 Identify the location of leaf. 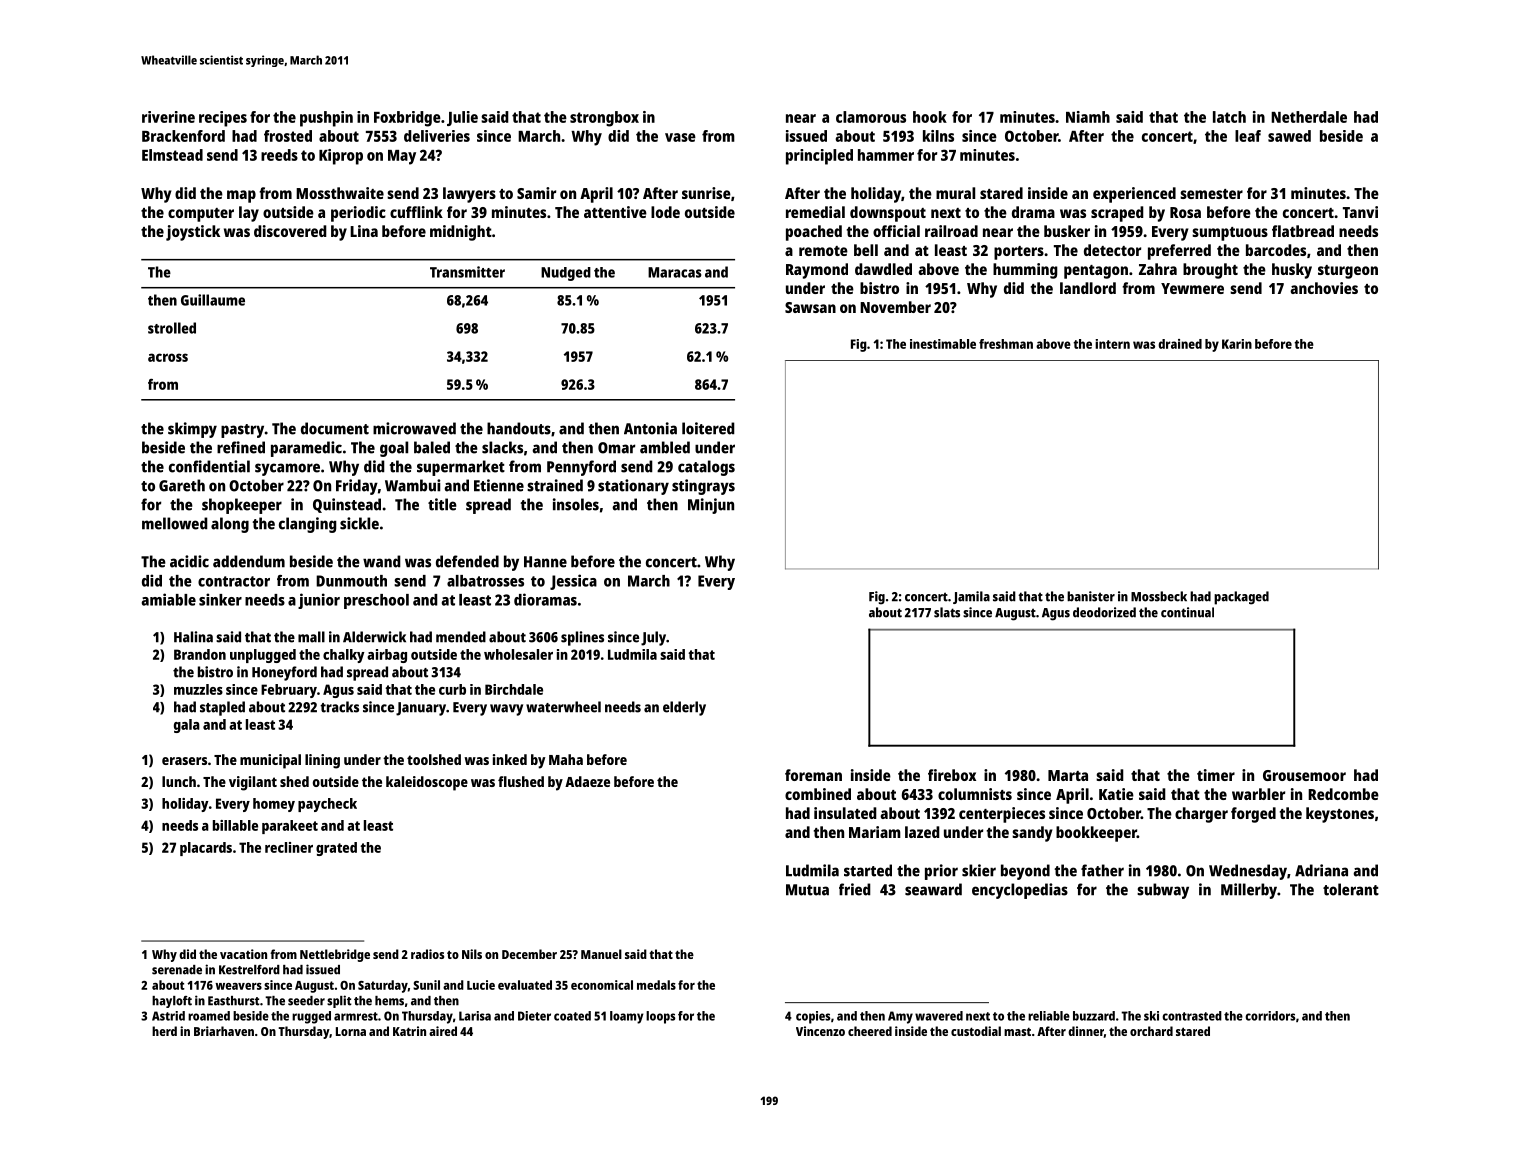
(1248, 136).
